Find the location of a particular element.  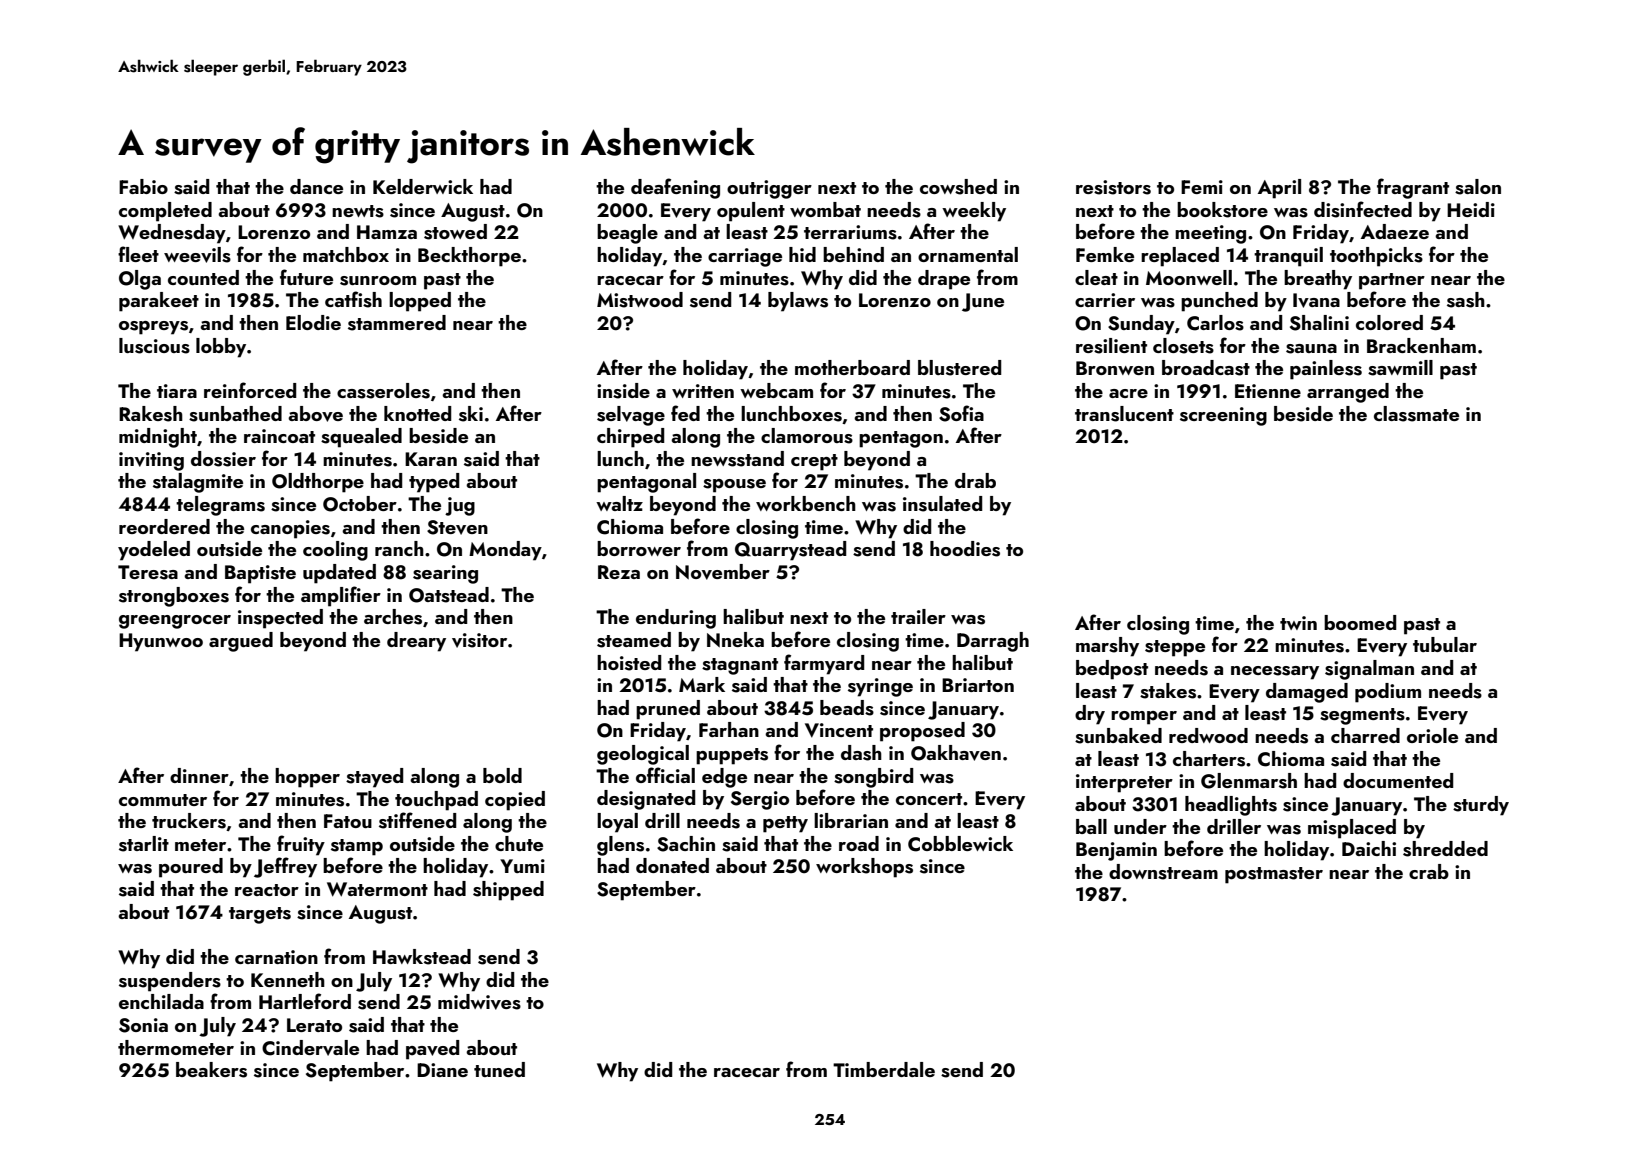

shipped is located at coordinates (508, 891).
